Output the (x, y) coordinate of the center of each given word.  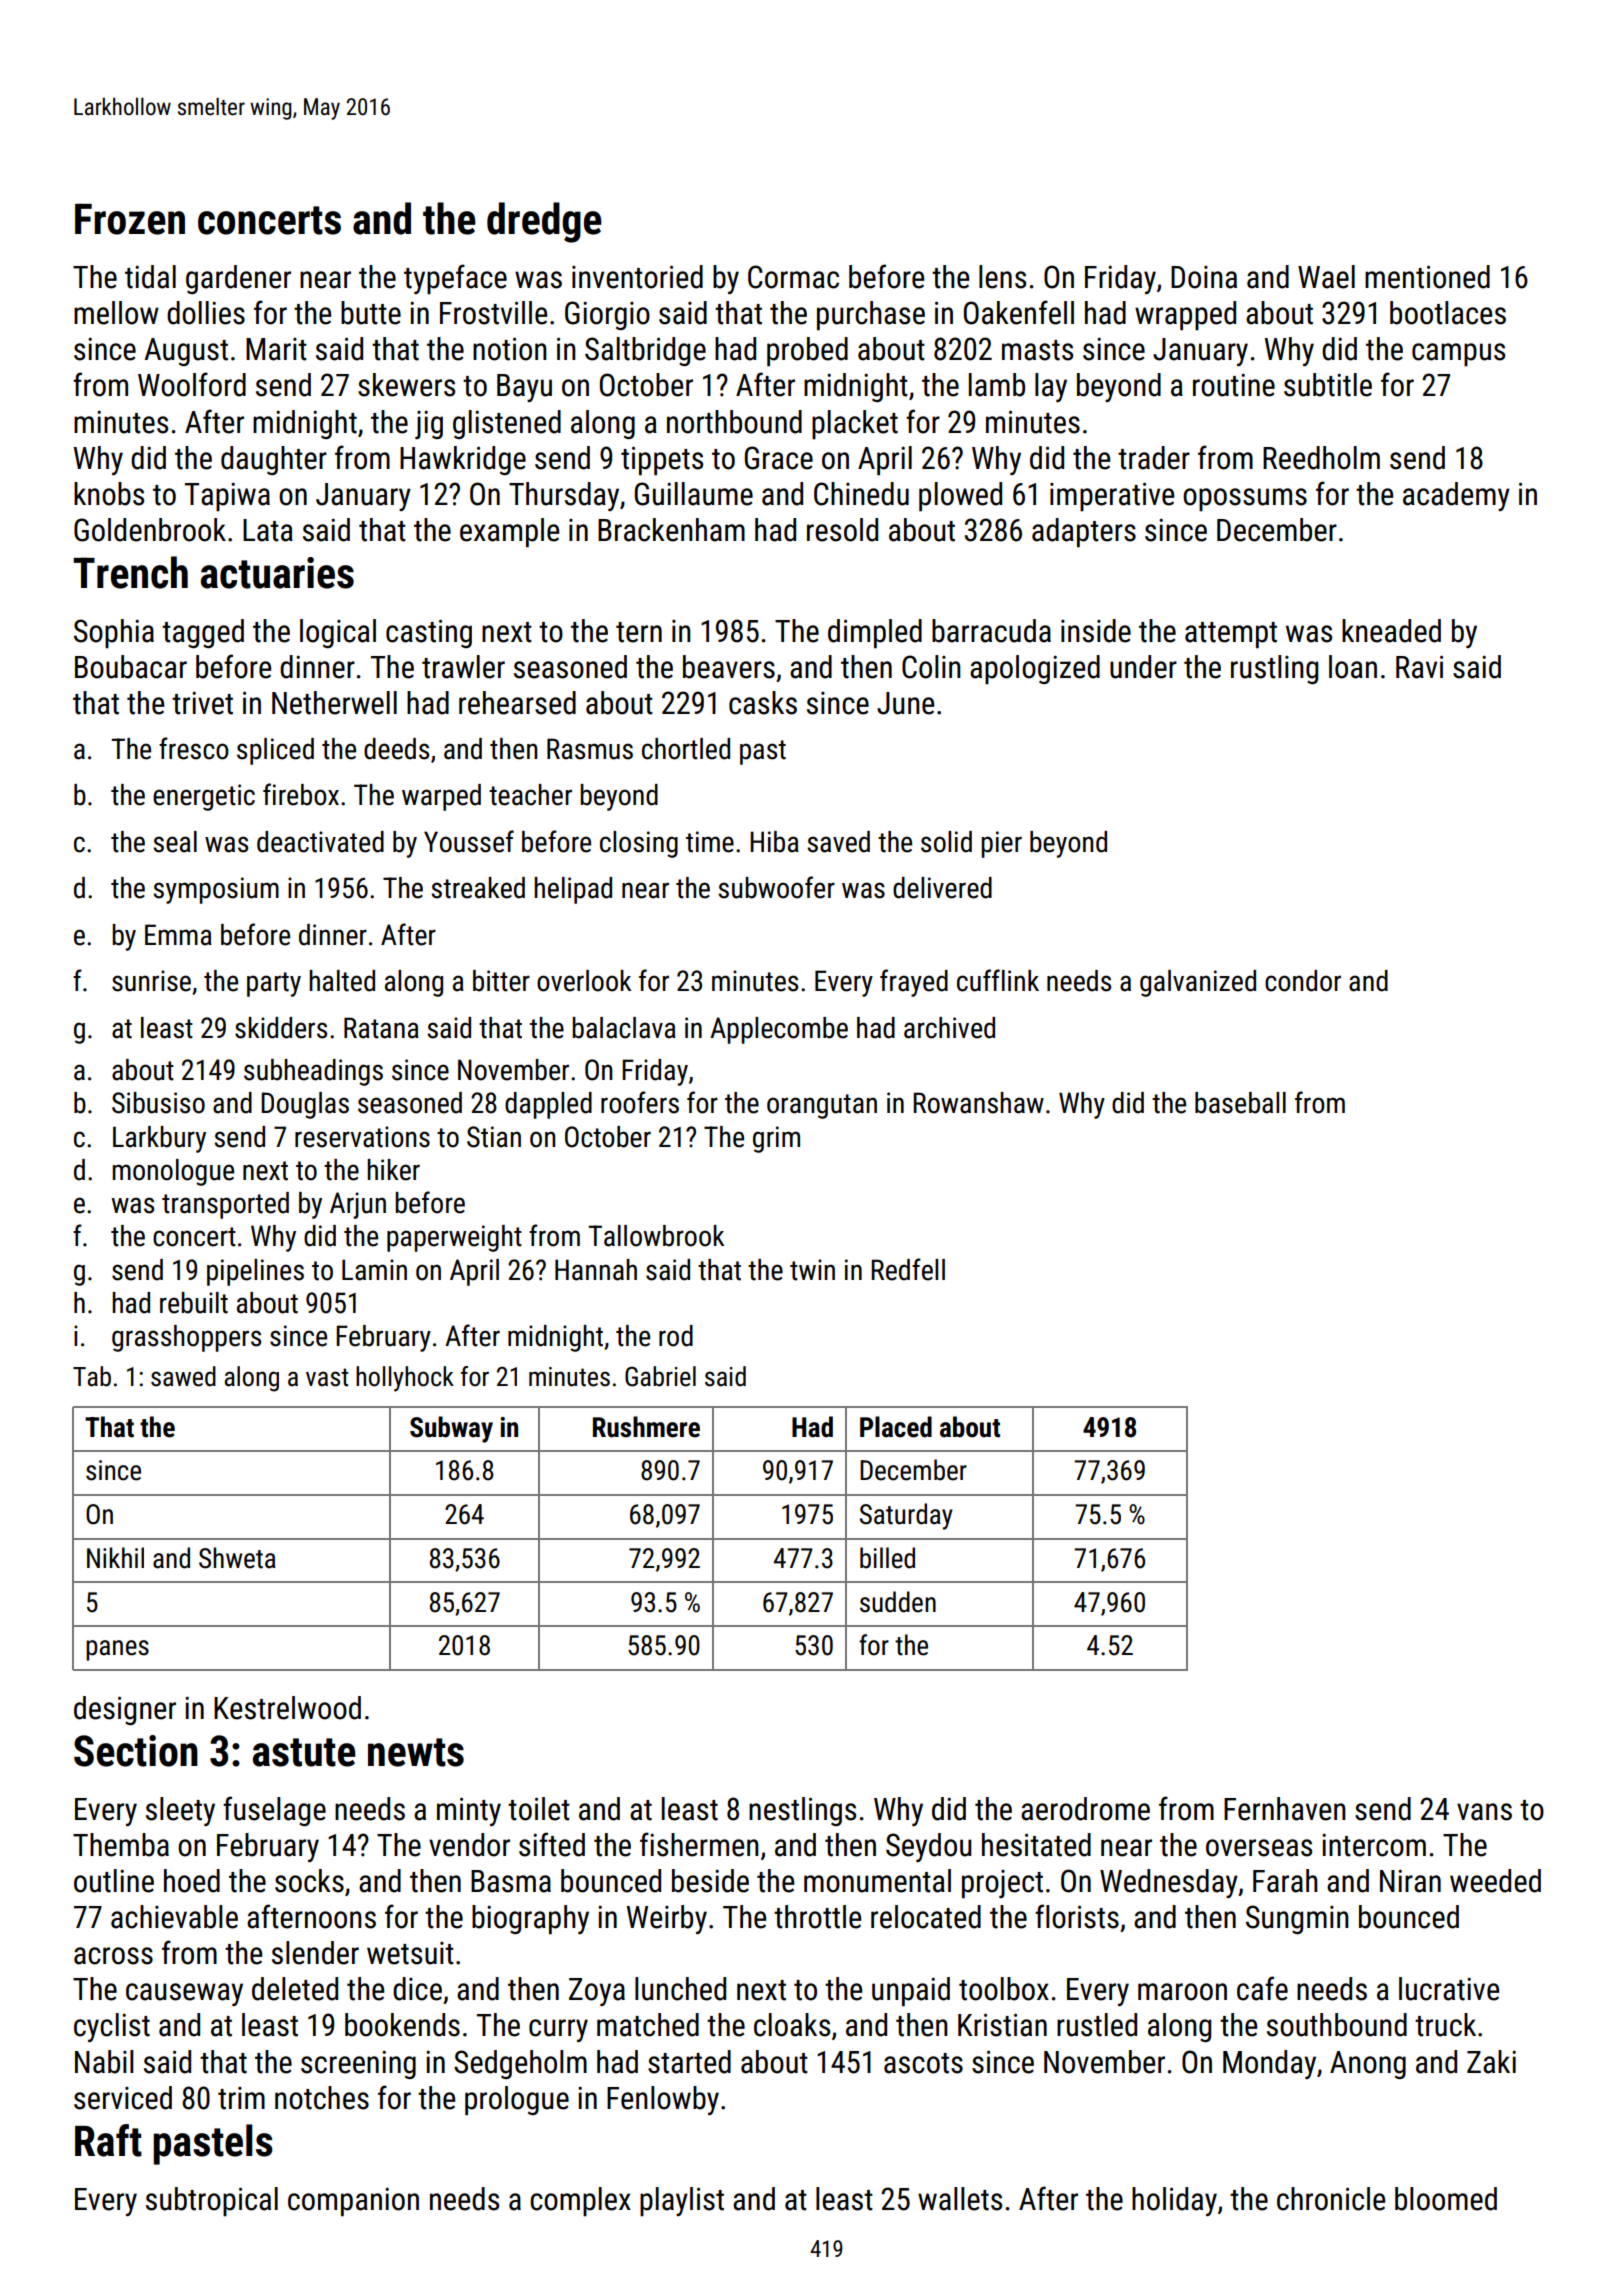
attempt (1231, 635)
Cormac (793, 277)
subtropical (212, 2201)
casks (763, 703)
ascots (923, 2063)
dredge (544, 222)
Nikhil (115, 1557)
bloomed (1446, 2199)
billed (887, 1558)
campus (1458, 354)
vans (1484, 1812)
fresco (194, 748)
